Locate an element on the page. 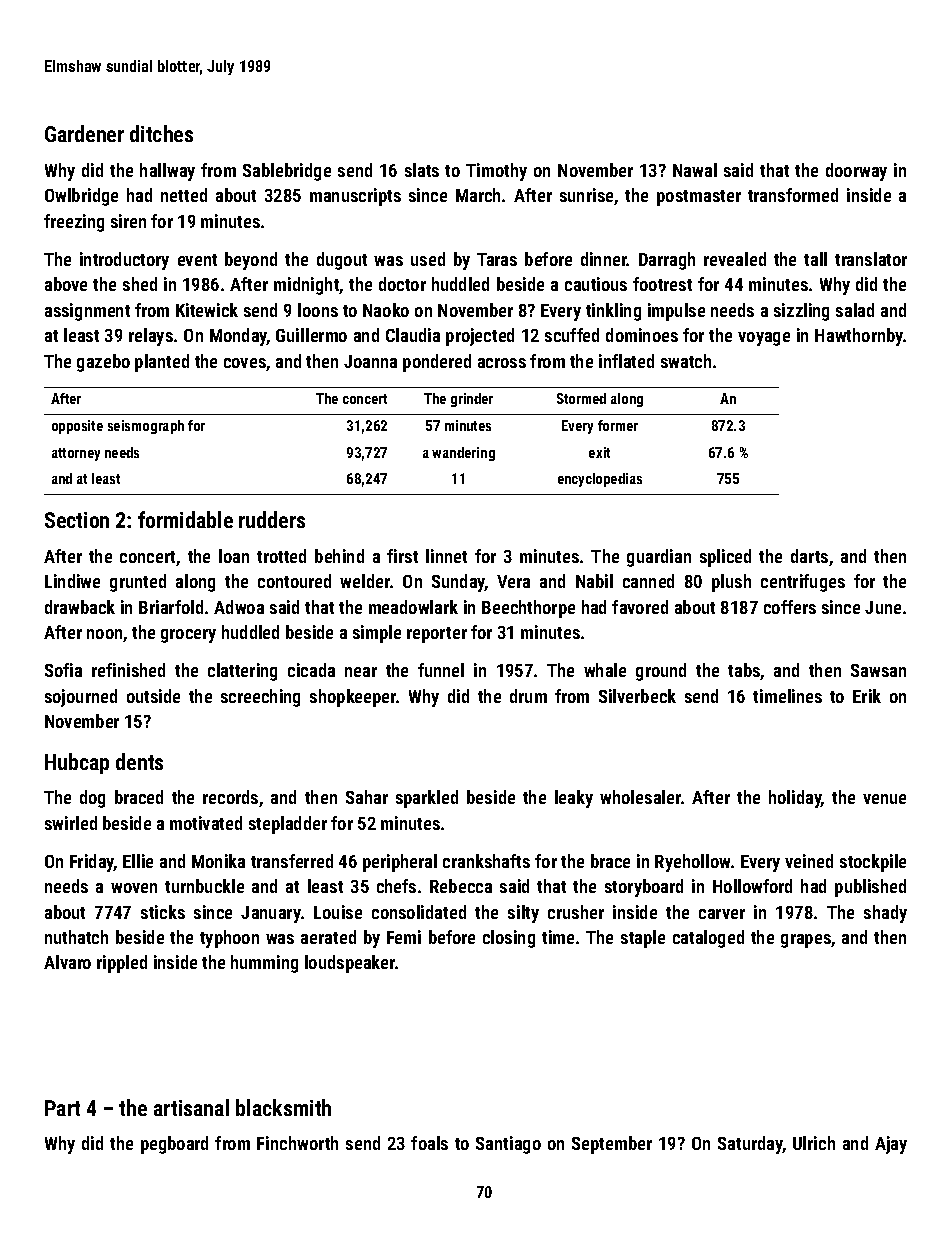 Image resolution: width=952 pixels, height=1233 pixels. Gardener is located at coordinates (84, 133).
